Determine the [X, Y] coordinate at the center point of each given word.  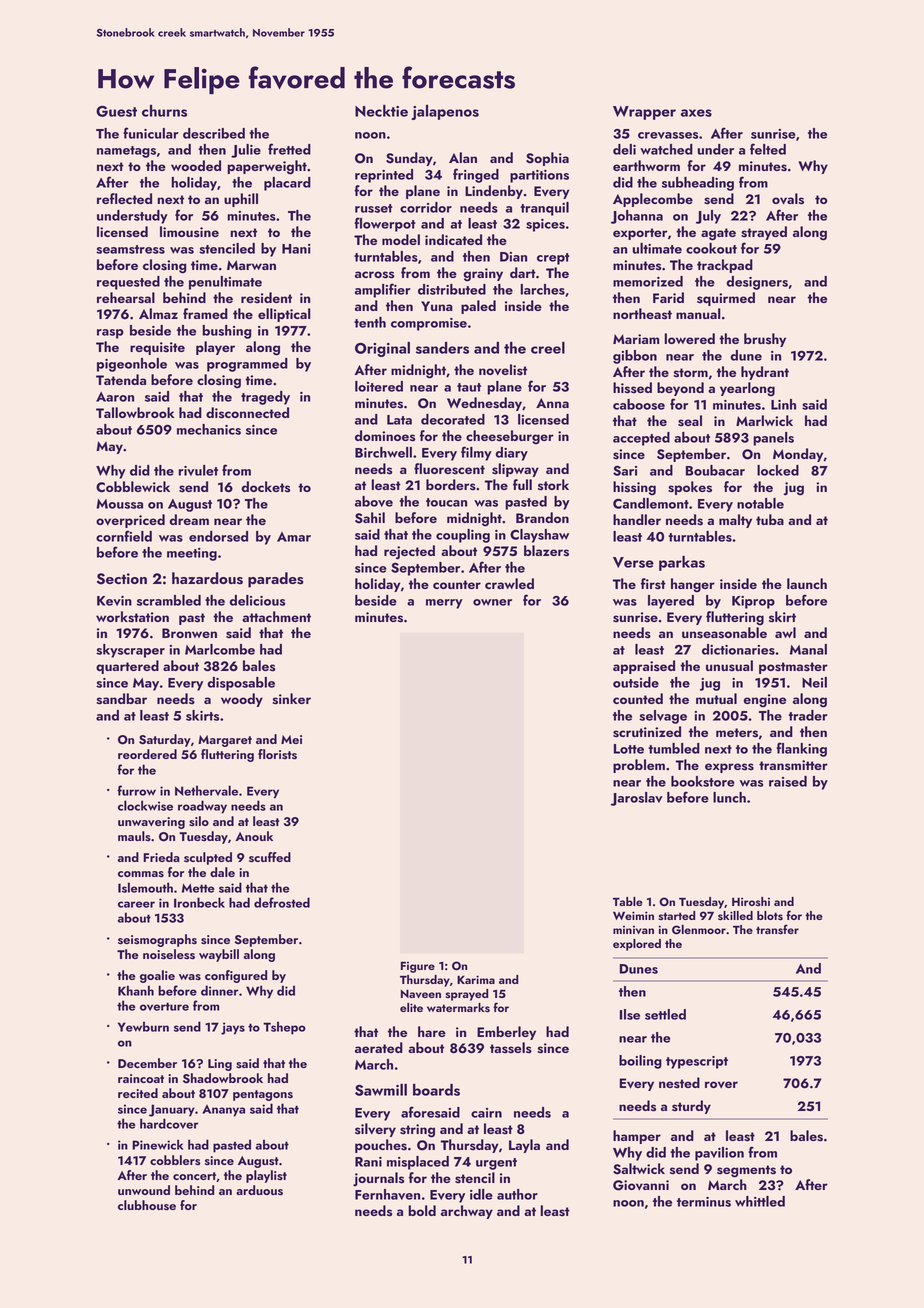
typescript [697, 1062]
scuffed [270, 857]
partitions [539, 176]
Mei [291, 739]
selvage [663, 717]
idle [481, 1194]
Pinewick [157, 1144]
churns [164, 111]
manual [698, 313]
